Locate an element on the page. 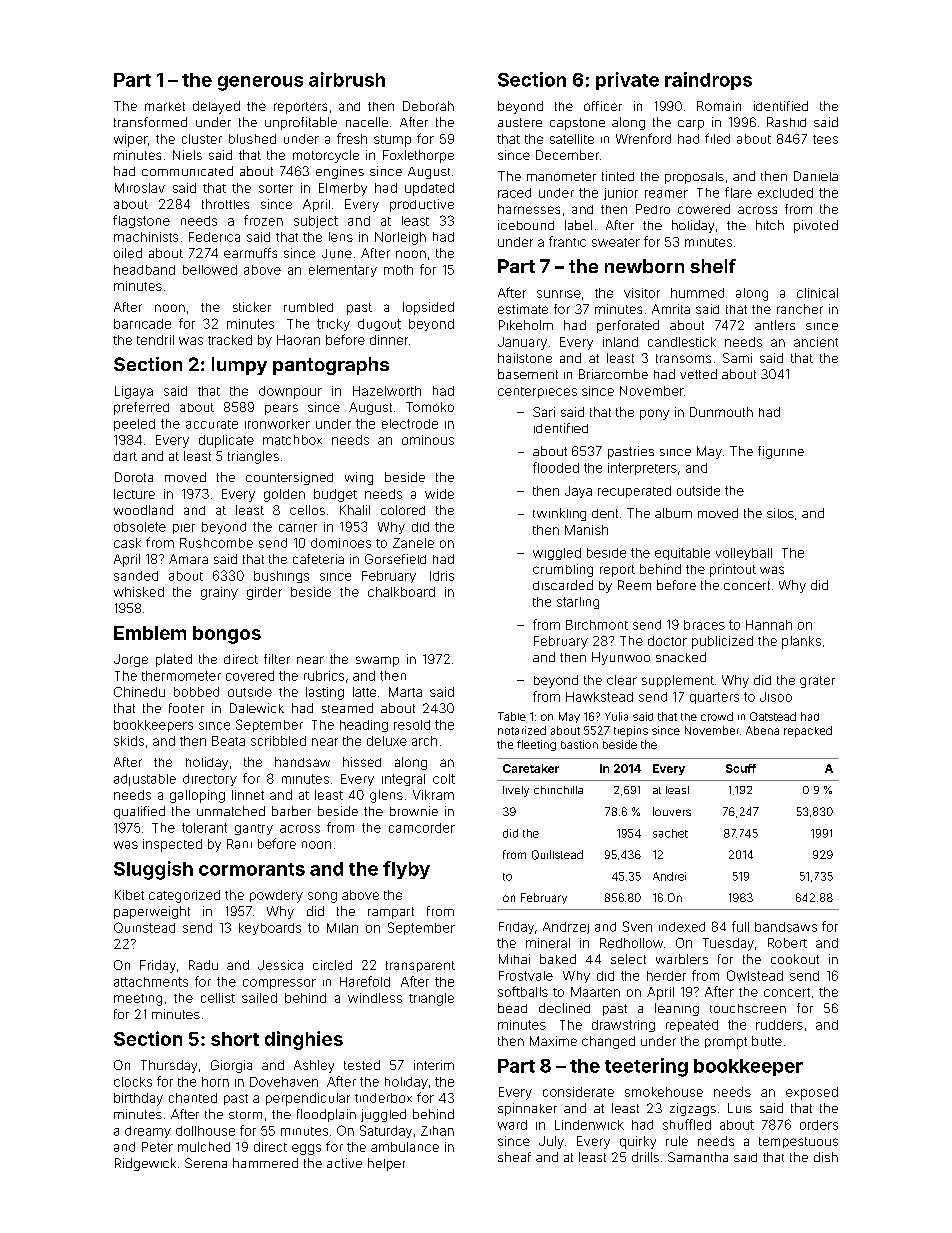 The height and width of the document is (1233, 952). wide is located at coordinates (439, 494).
